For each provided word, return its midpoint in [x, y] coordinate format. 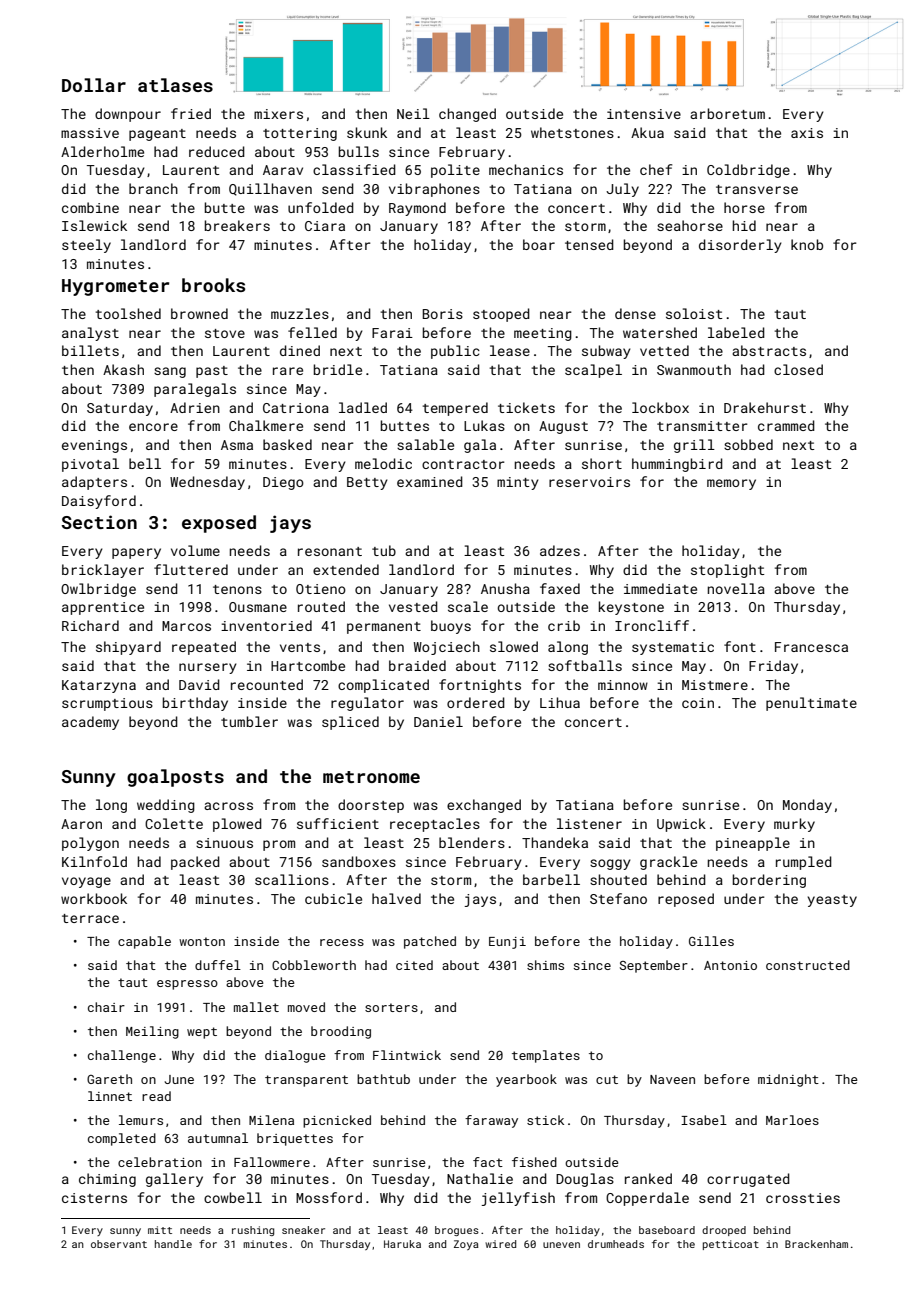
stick [545, 1120]
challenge [122, 1056]
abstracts [769, 350]
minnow [623, 685]
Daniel [438, 721]
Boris [442, 314]
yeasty [832, 901]
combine [90, 207]
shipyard [128, 648]
